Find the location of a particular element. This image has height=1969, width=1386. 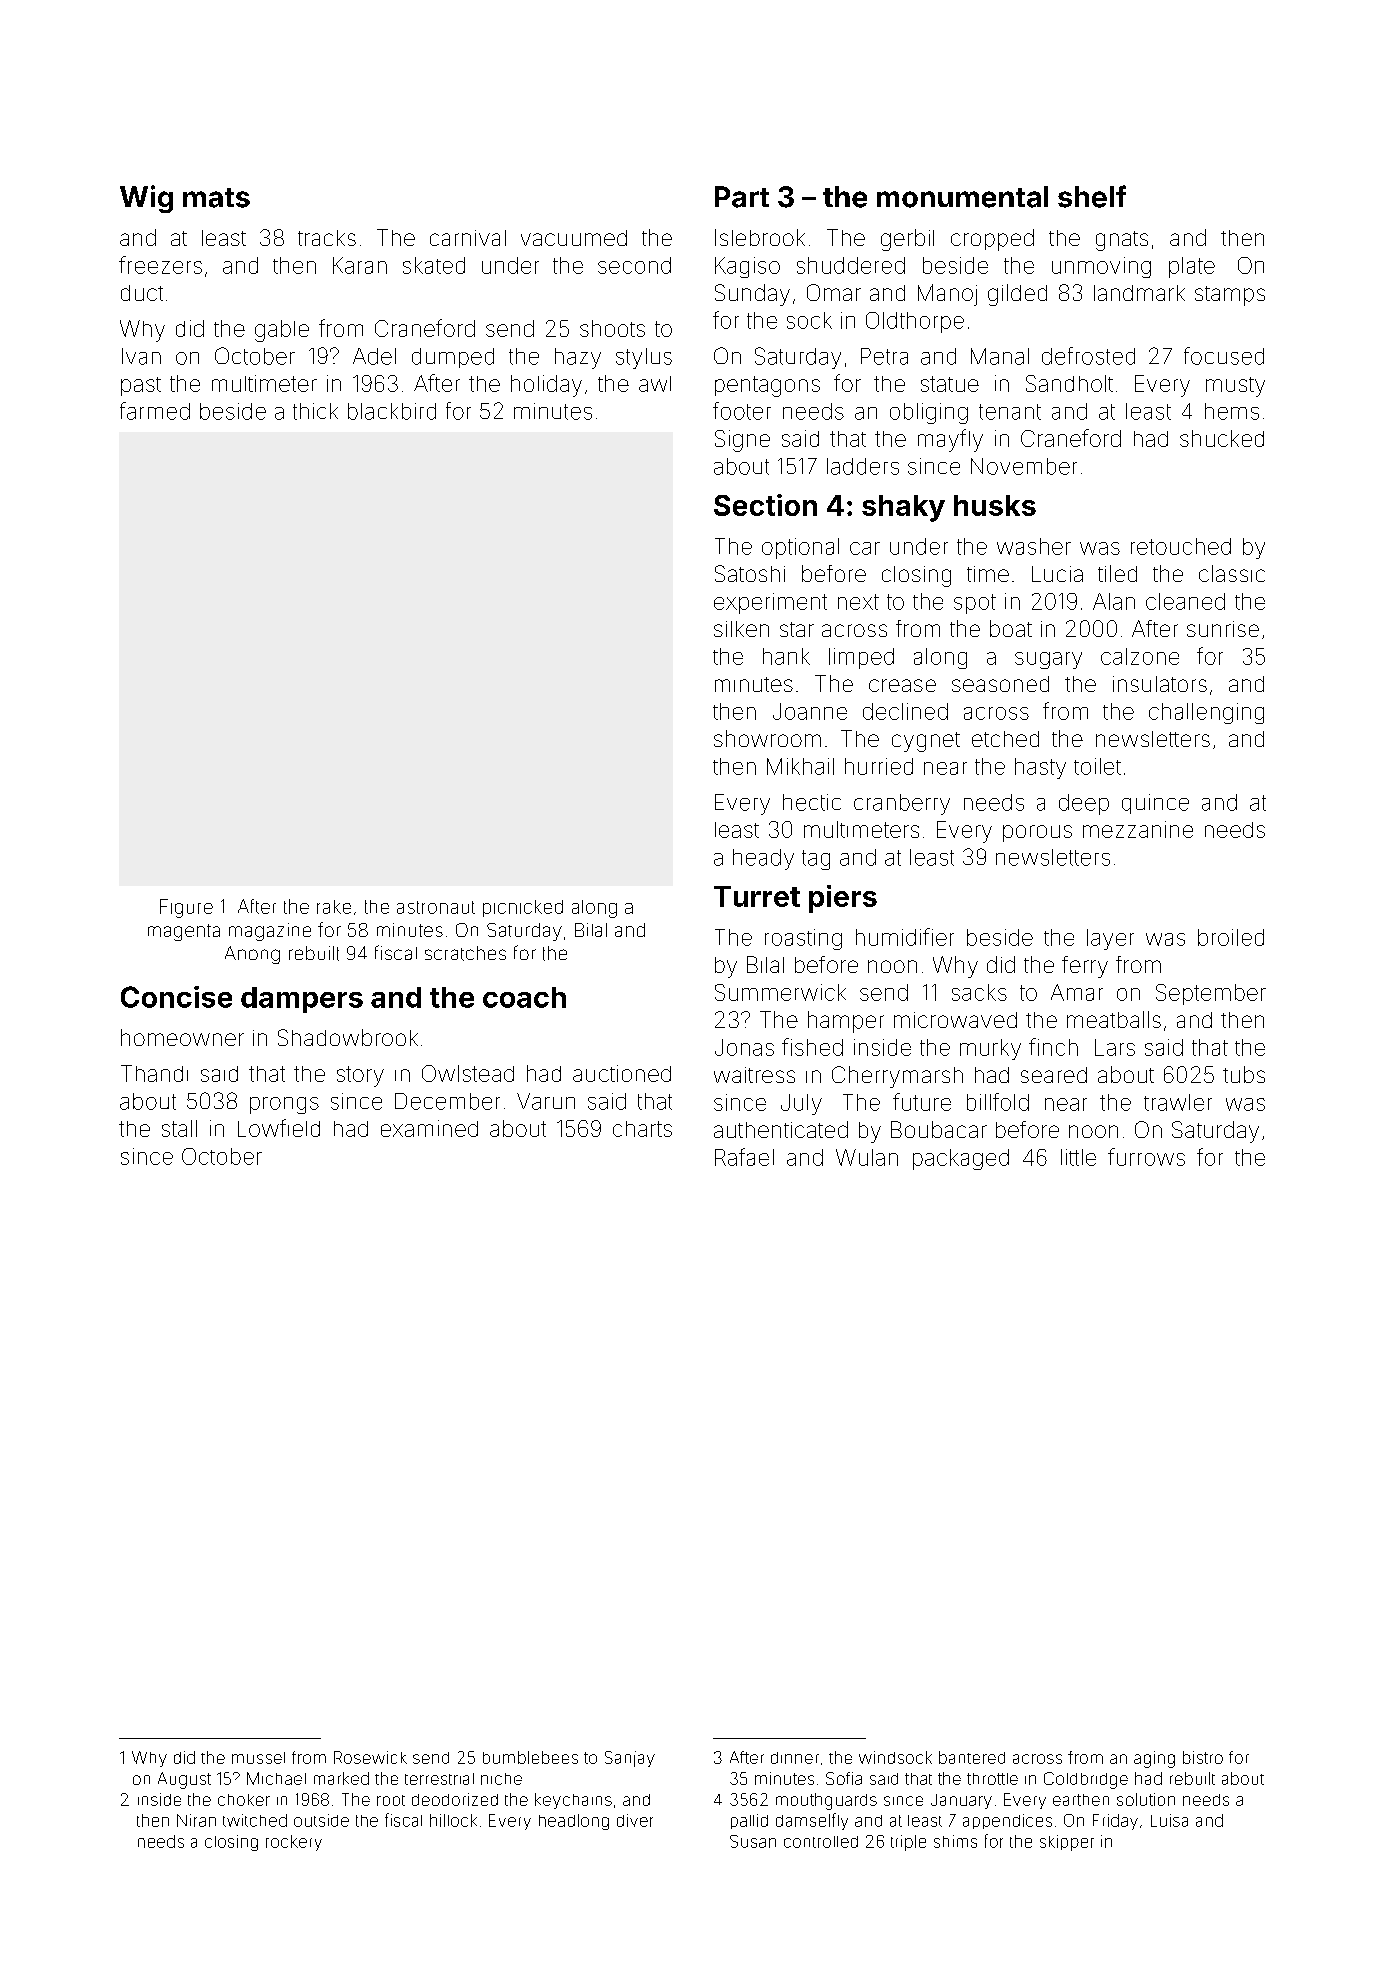

Rosewick is located at coordinates (370, 1757).
